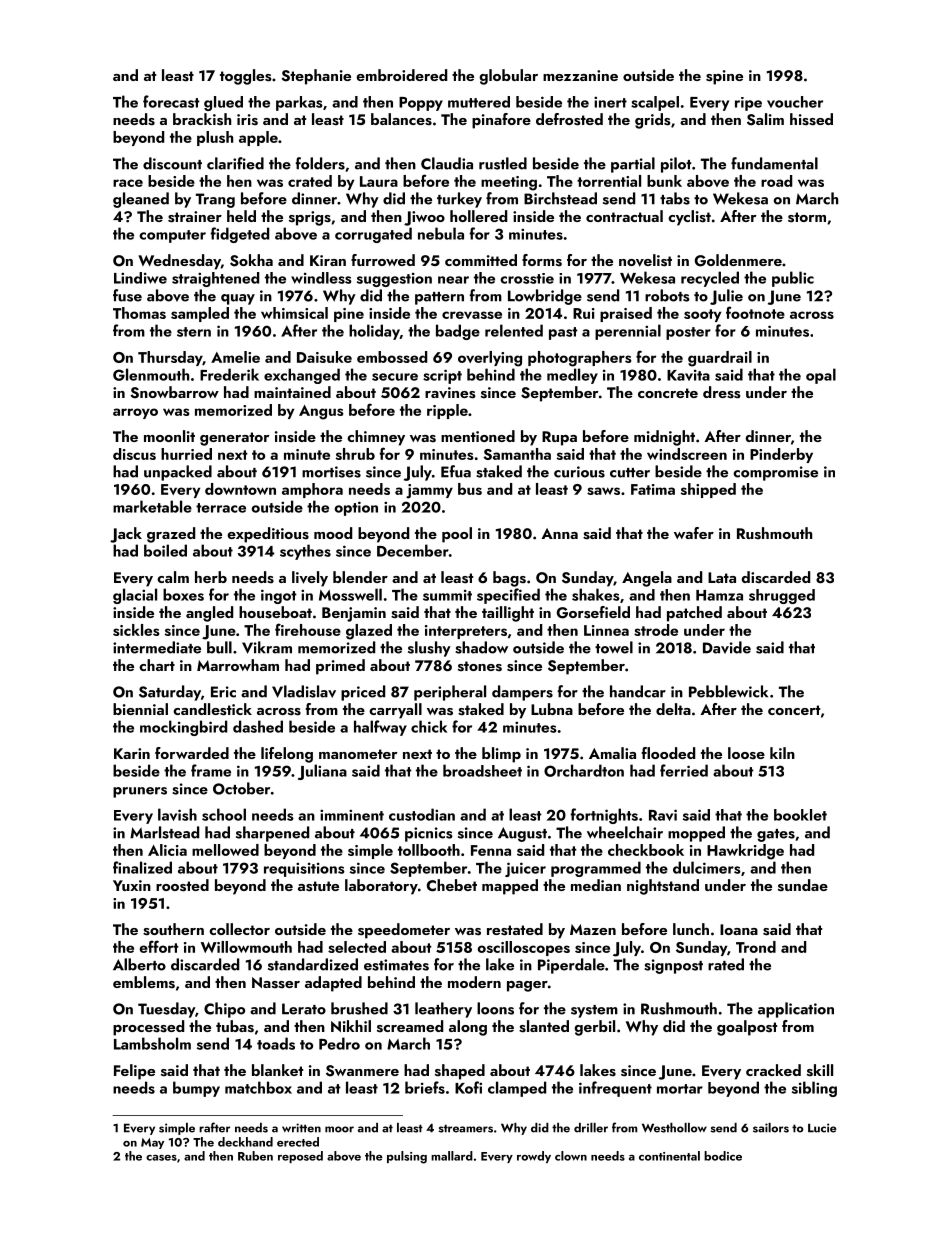 Image resolution: width=952 pixels, height=1233 pixels. I want to click on tollbooth, so click(429, 850).
